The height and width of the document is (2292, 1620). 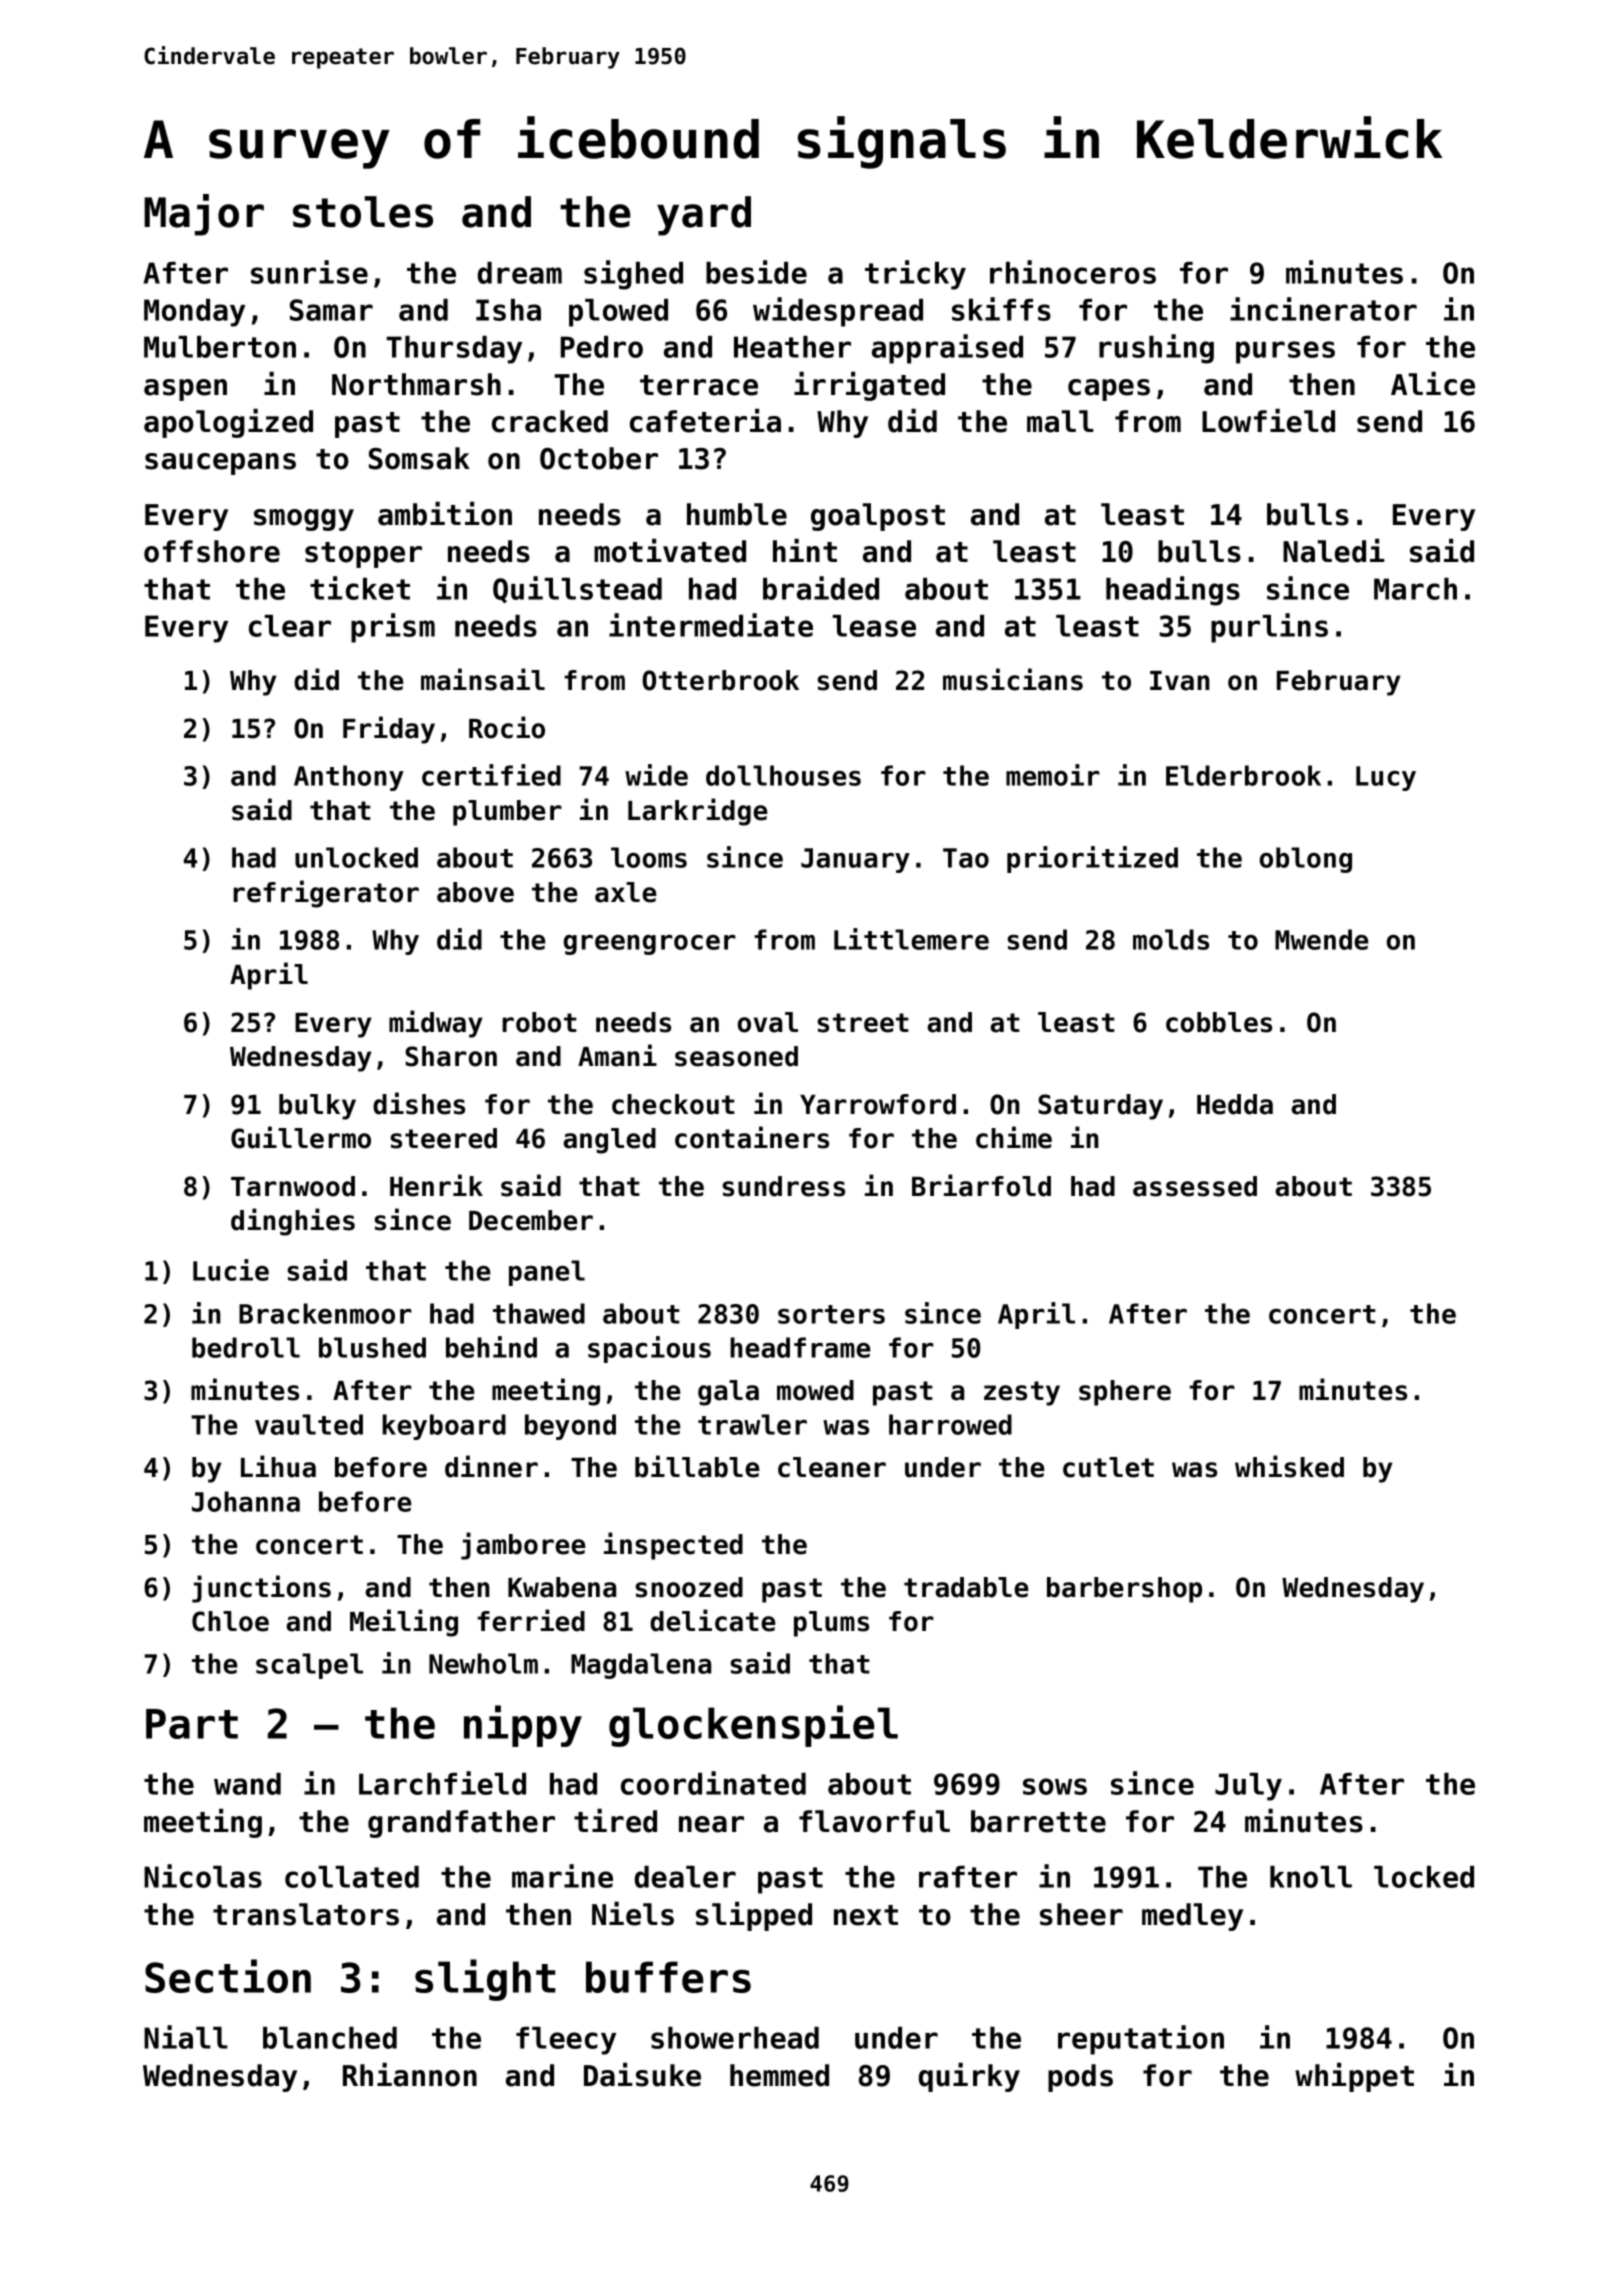 What do you see at coordinates (915, 275) in the document?
I see `tricky` at bounding box center [915, 275].
